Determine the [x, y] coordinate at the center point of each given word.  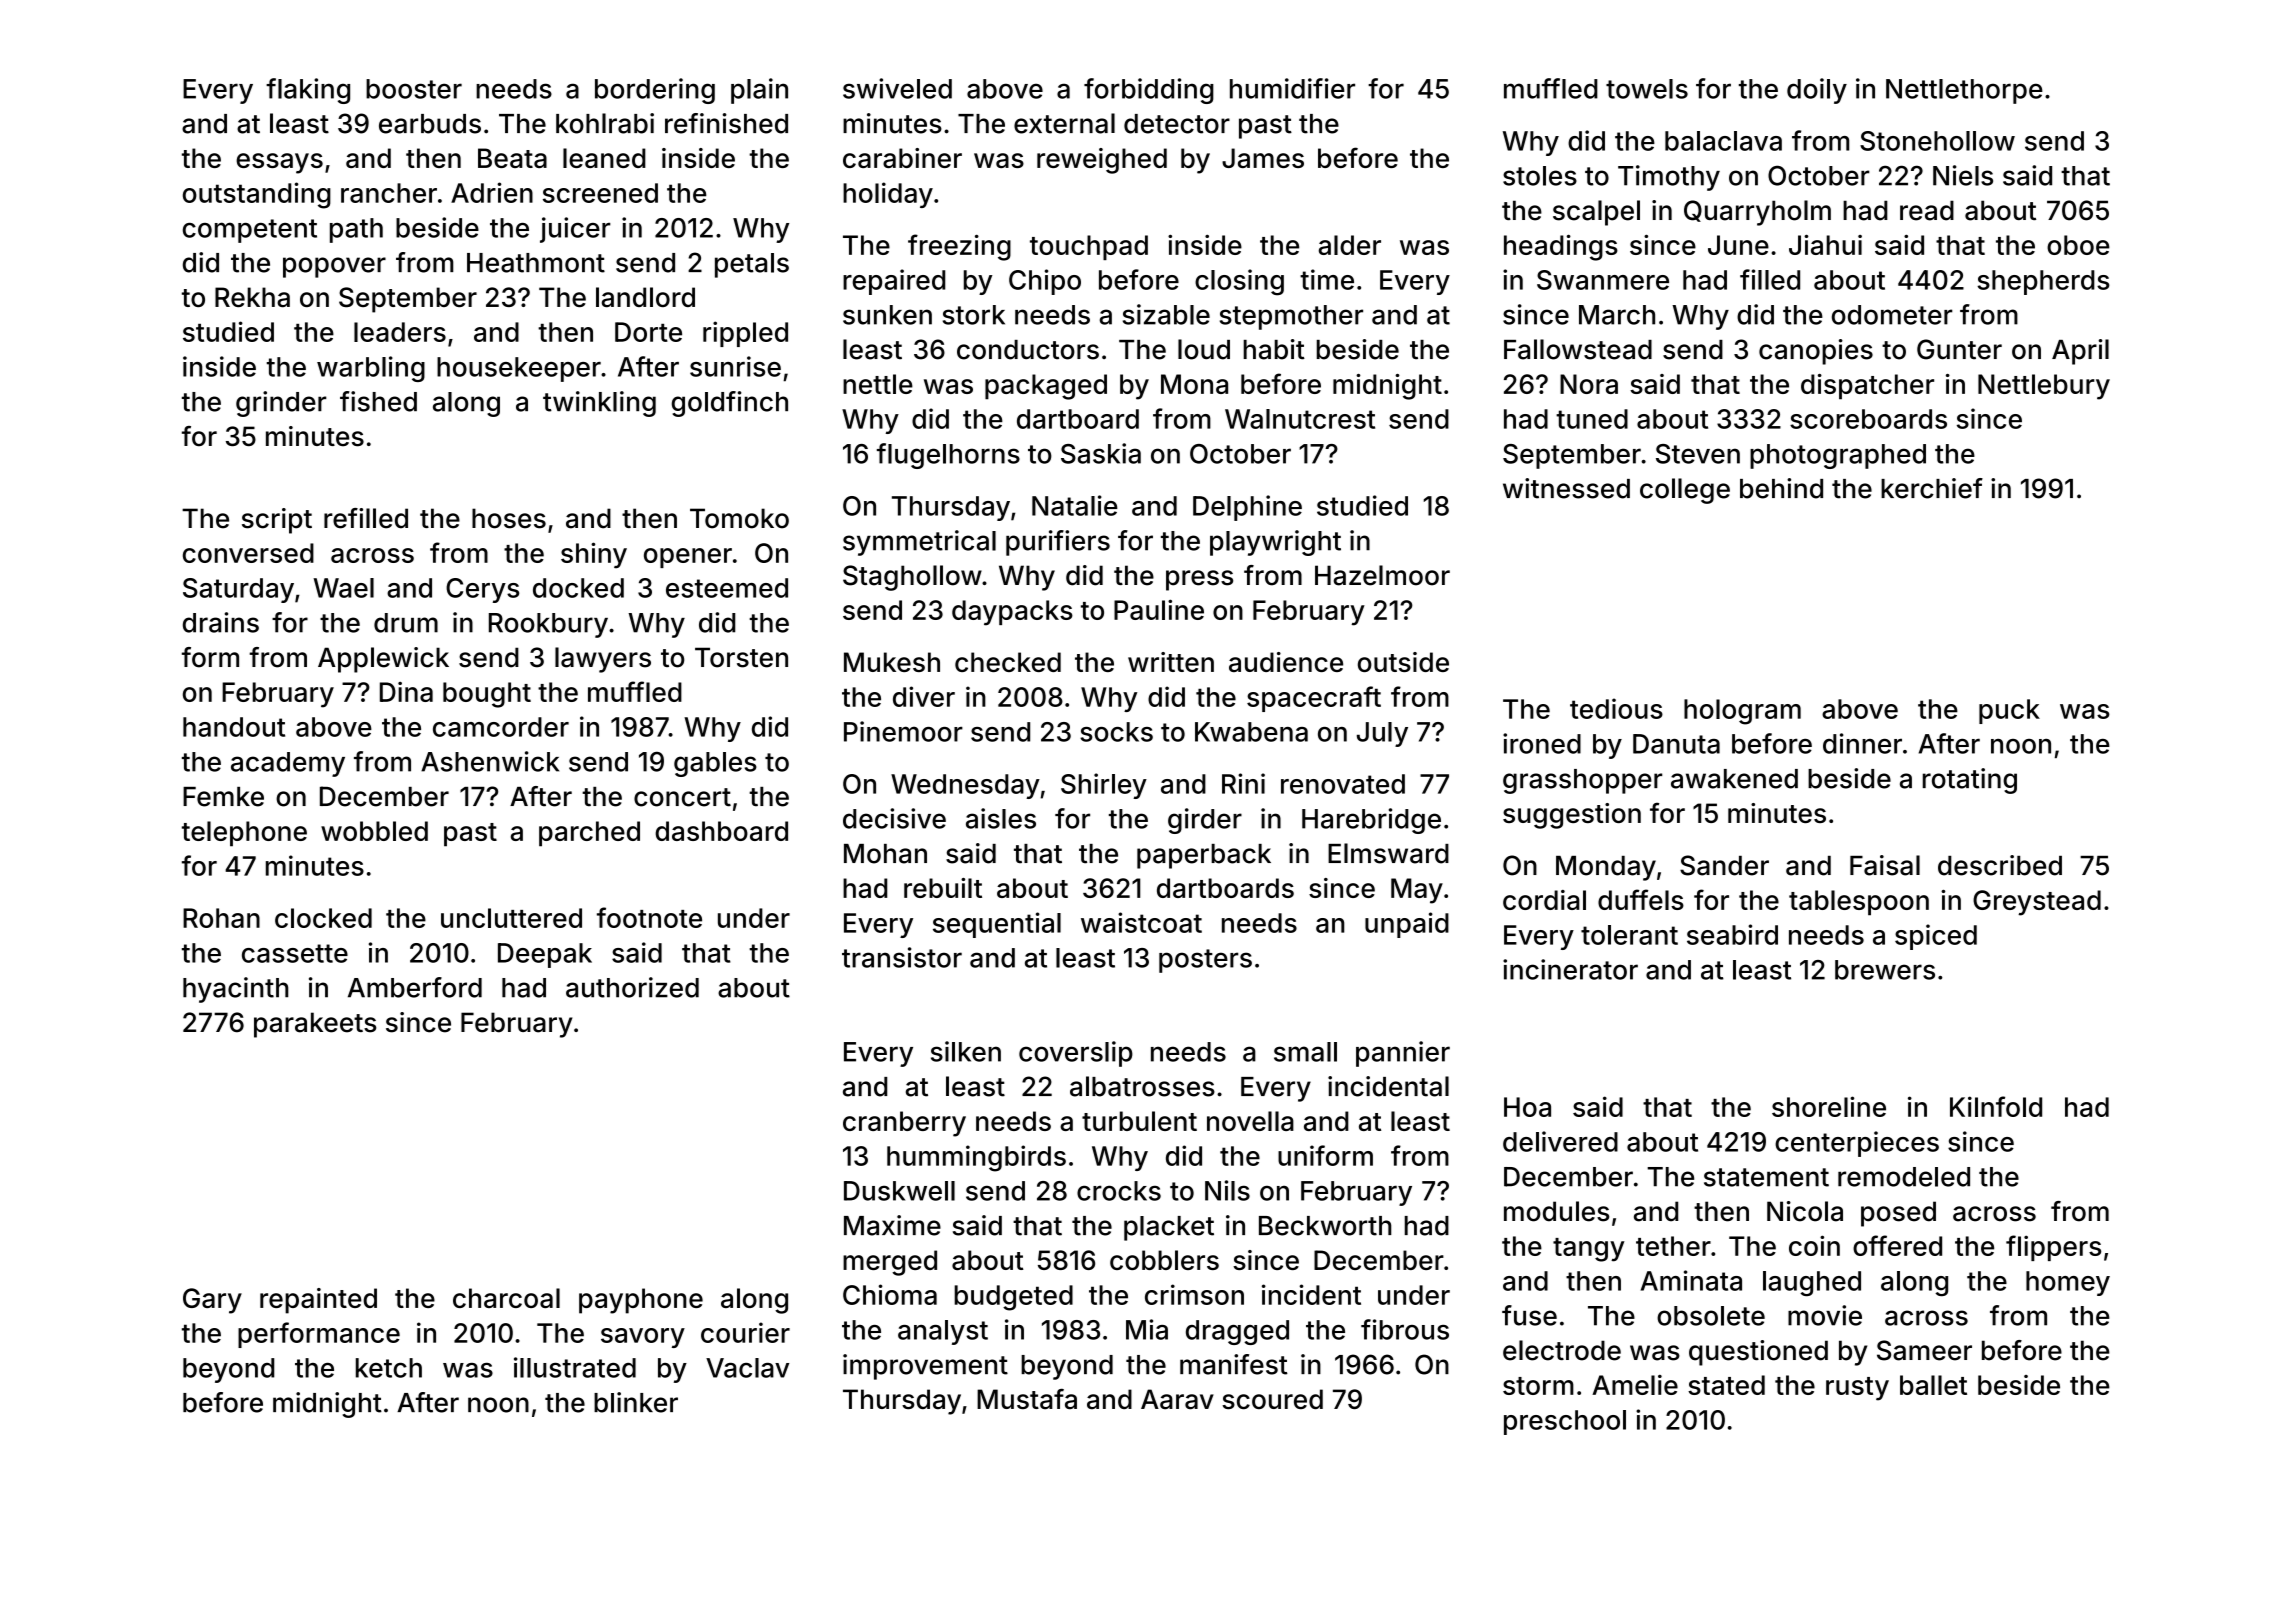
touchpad [1089, 247]
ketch [389, 1368]
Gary [212, 1301]
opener [688, 558]
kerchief [1932, 488]
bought [487, 695]
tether [1673, 1246]
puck [2009, 711]
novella [1250, 1121]
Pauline [1159, 609]
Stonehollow [1937, 141]
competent [250, 231]
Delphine [1247, 508]
